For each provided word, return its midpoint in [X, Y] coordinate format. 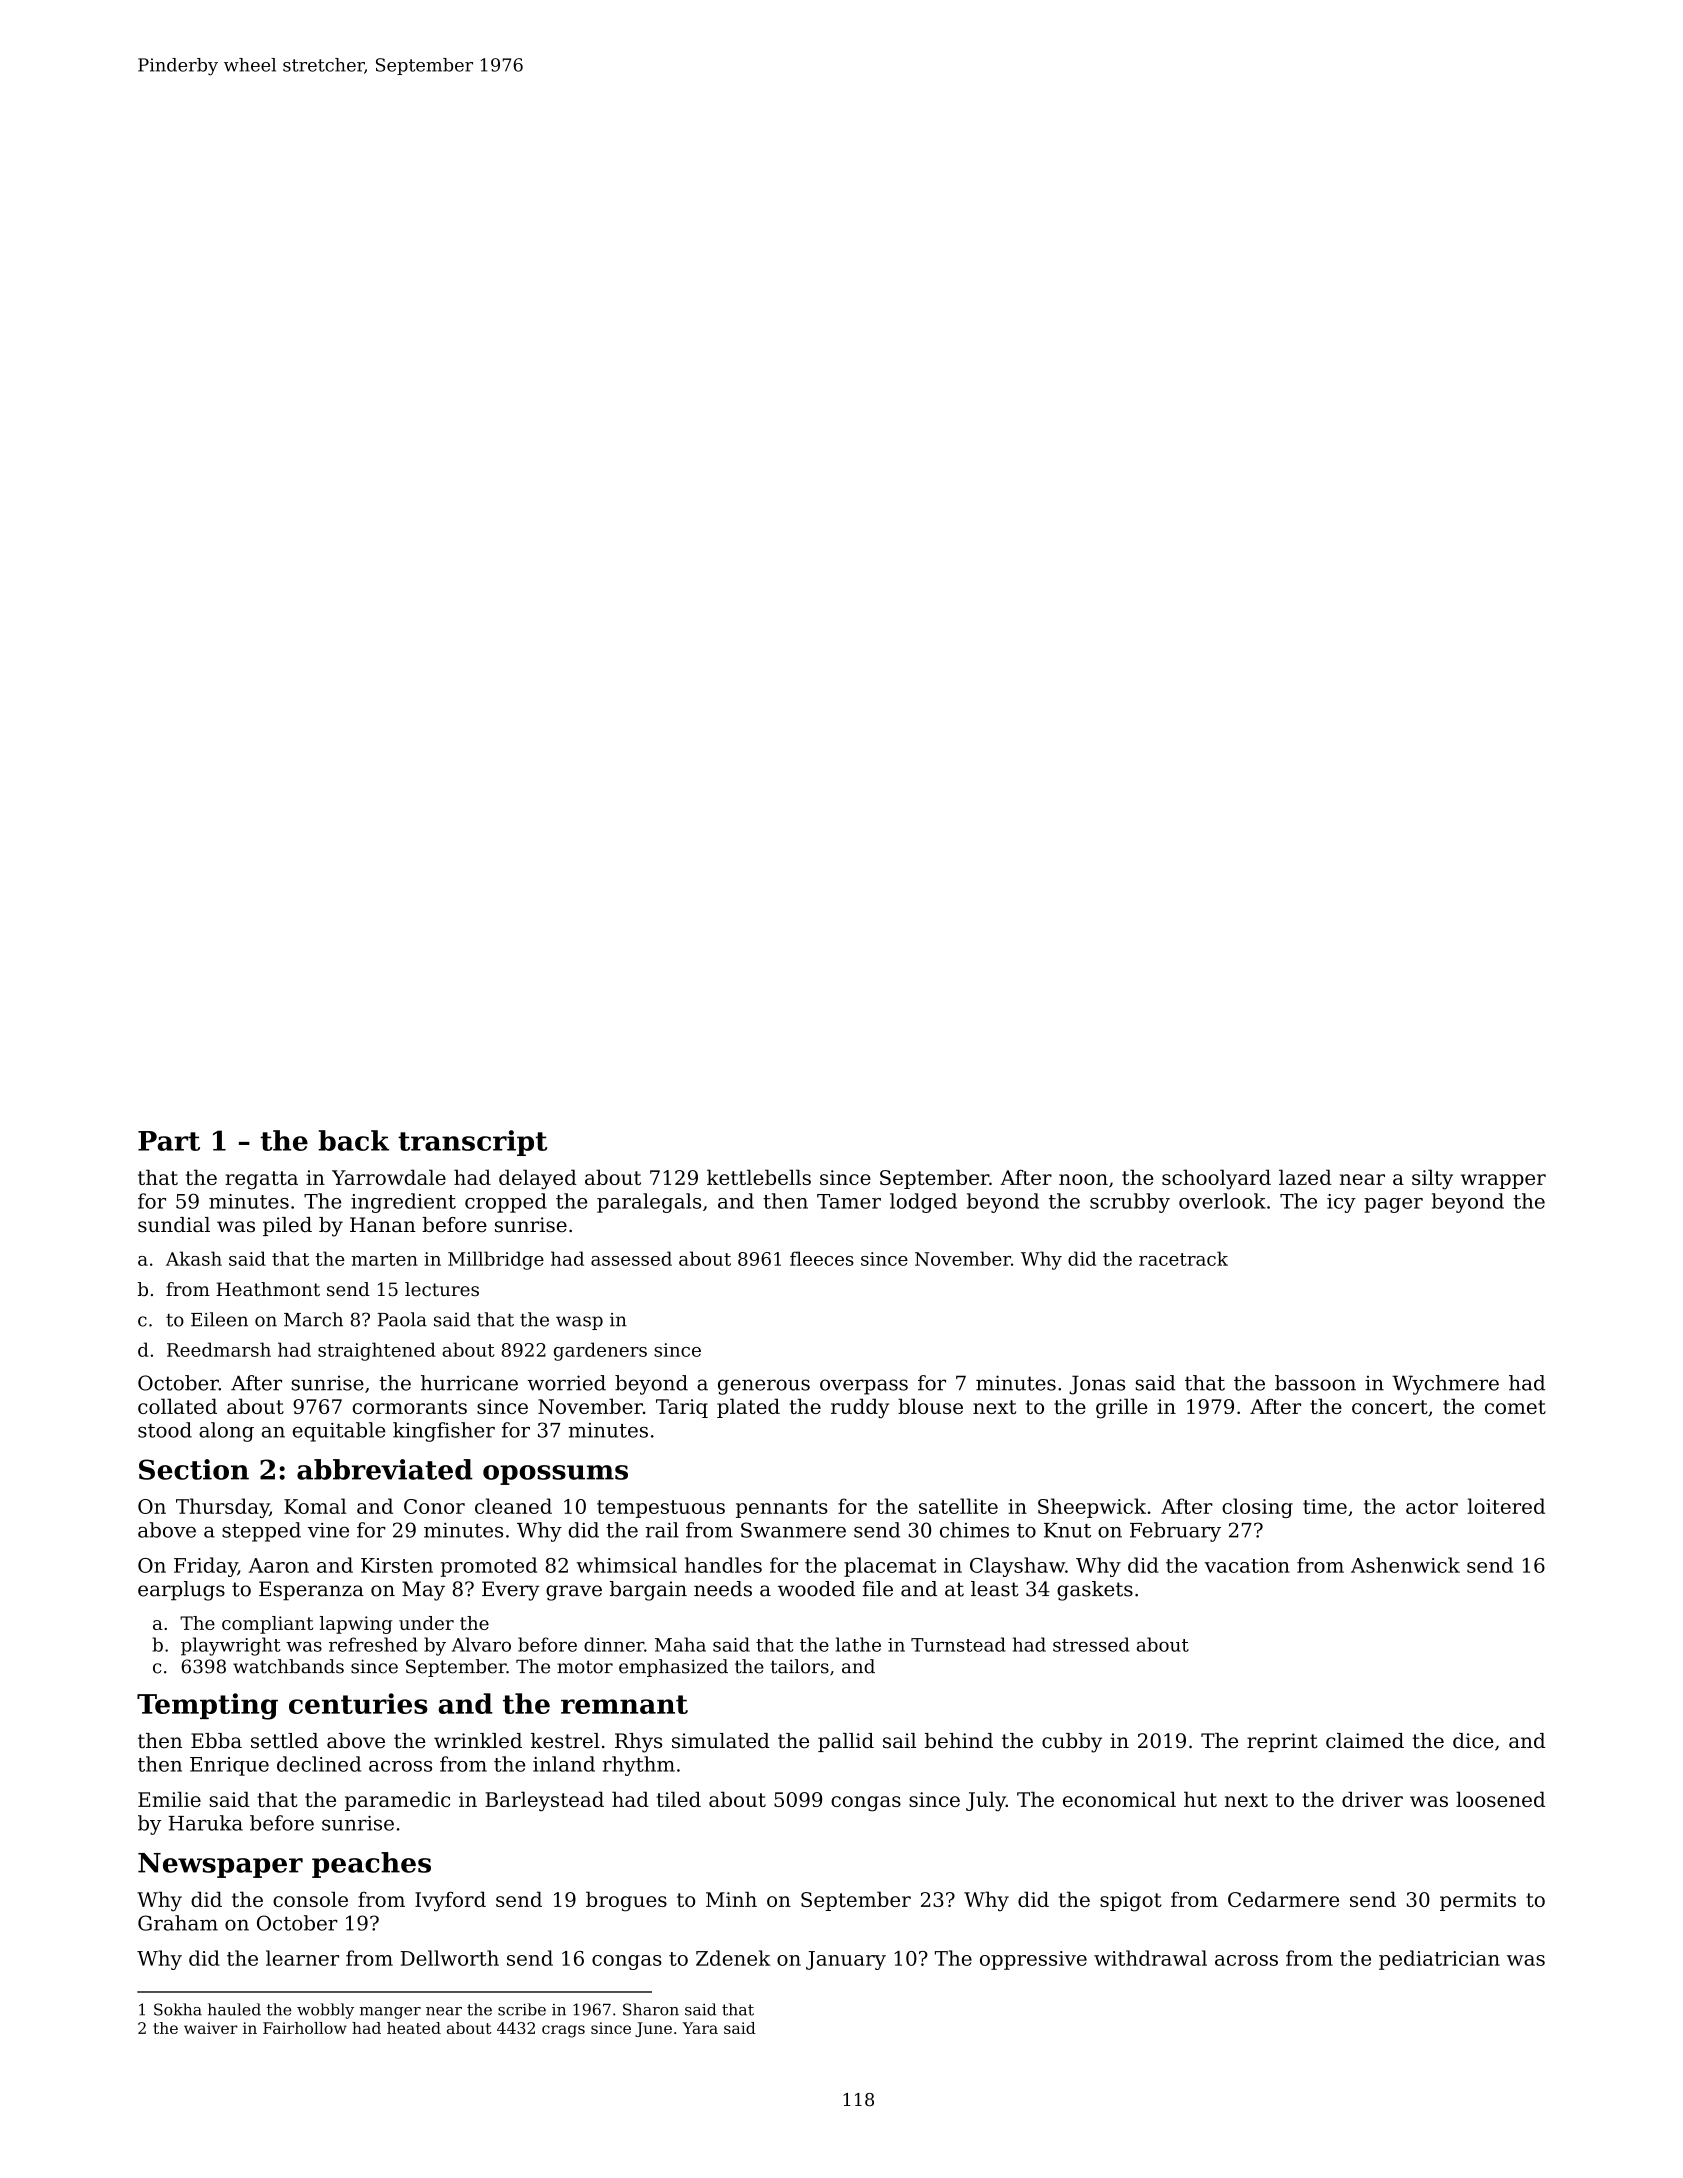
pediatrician [1439, 1960]
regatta [261, 1180]
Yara [700, 2028]
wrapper [1503, 1181]
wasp [579, 1323]
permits [1478, 1901]
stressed [1091, 1644]
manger [390, 2013]
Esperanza [311, 1591]
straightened [377, 1351]
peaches [371, 1865]
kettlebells [759, 1177]
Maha [680, 1644]
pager [1393, 1205]
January [846, 1960]
